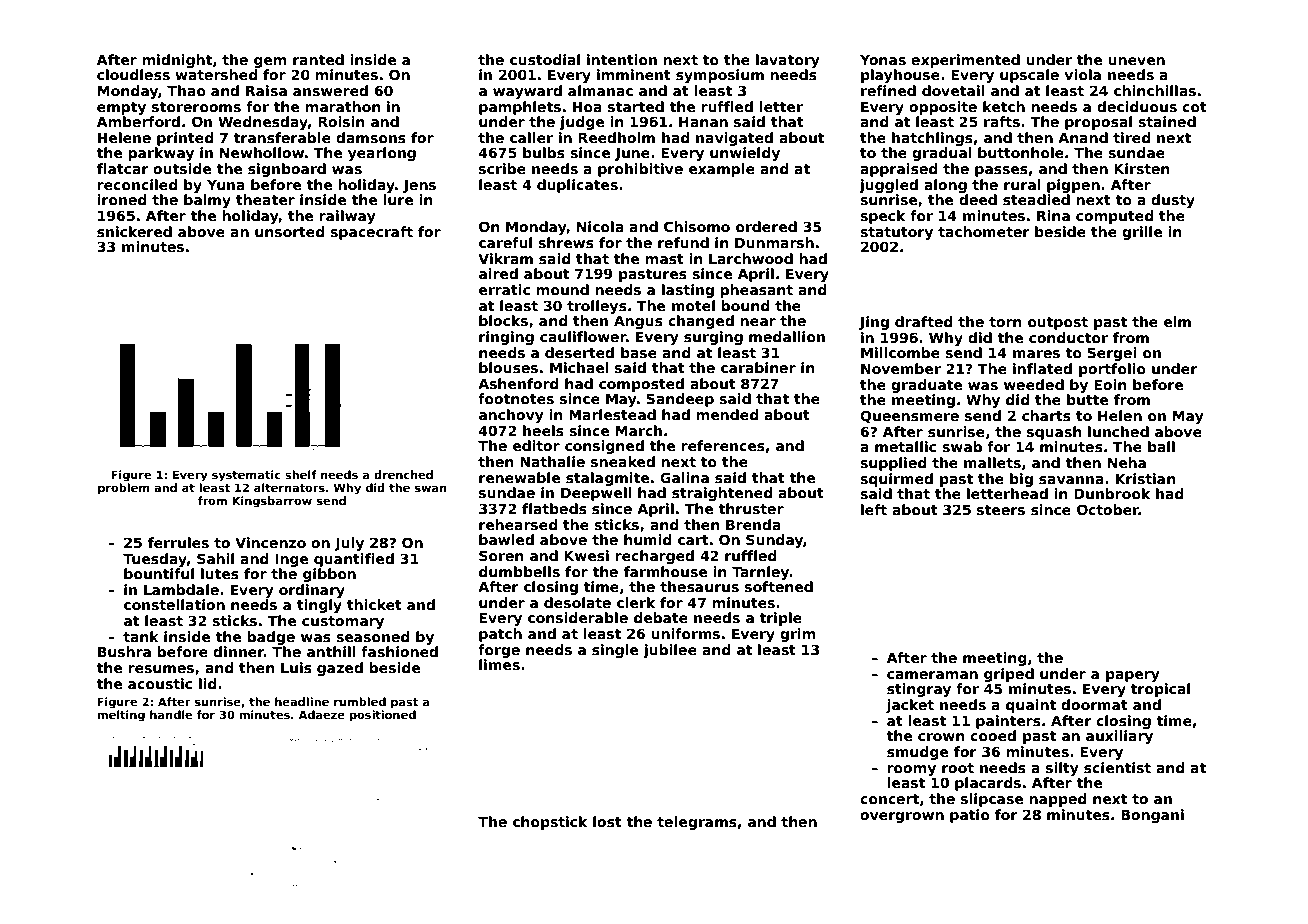 Image resolution: width=1308 pixels, height=924 pixels. What do you see at coordinates (354, 560) in the screenshot?
I see `quantified` at bounding box center [354, 560].
